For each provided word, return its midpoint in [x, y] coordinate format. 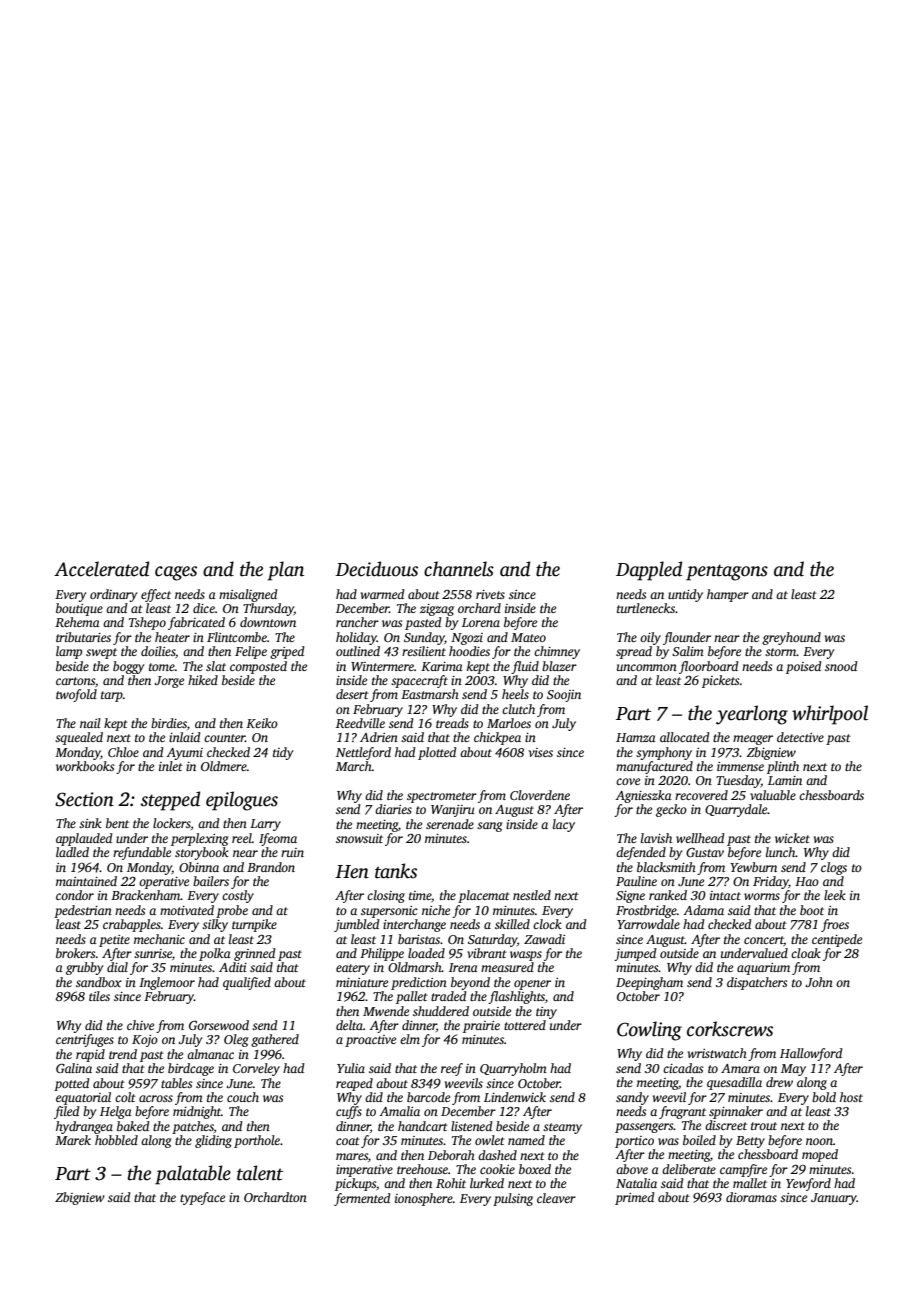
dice [204, 608]
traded [449, 996]
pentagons [727, 572]
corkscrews [730, 1029]
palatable [193, 1175]
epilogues [242, 801]
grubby [84, 968]
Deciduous [376, 569]
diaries [393, 809]
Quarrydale [736, 810]
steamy [562, 1128]
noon [819, 1141]
